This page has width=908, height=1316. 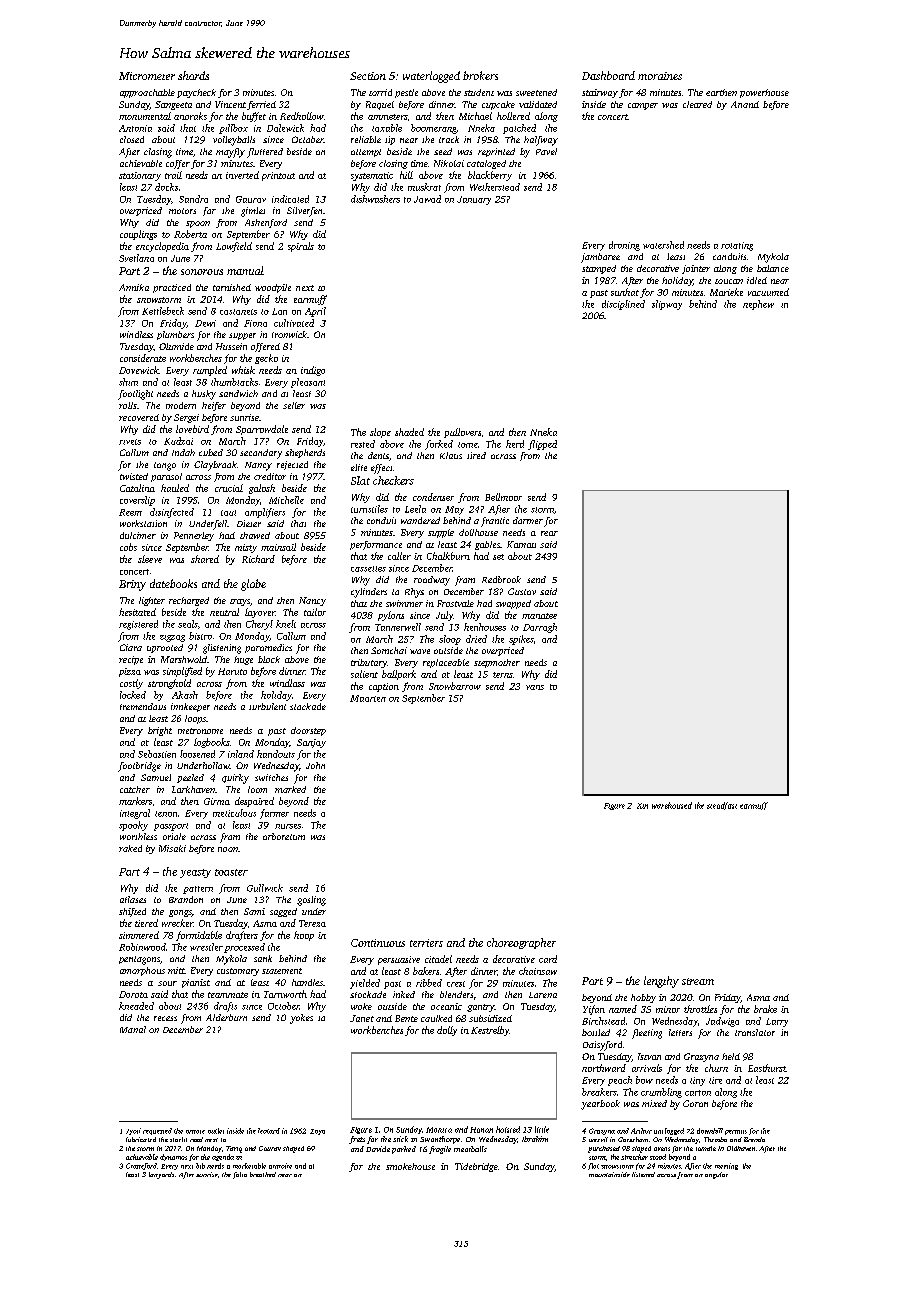 I want to click on camper, so click(x=643, y=106).
